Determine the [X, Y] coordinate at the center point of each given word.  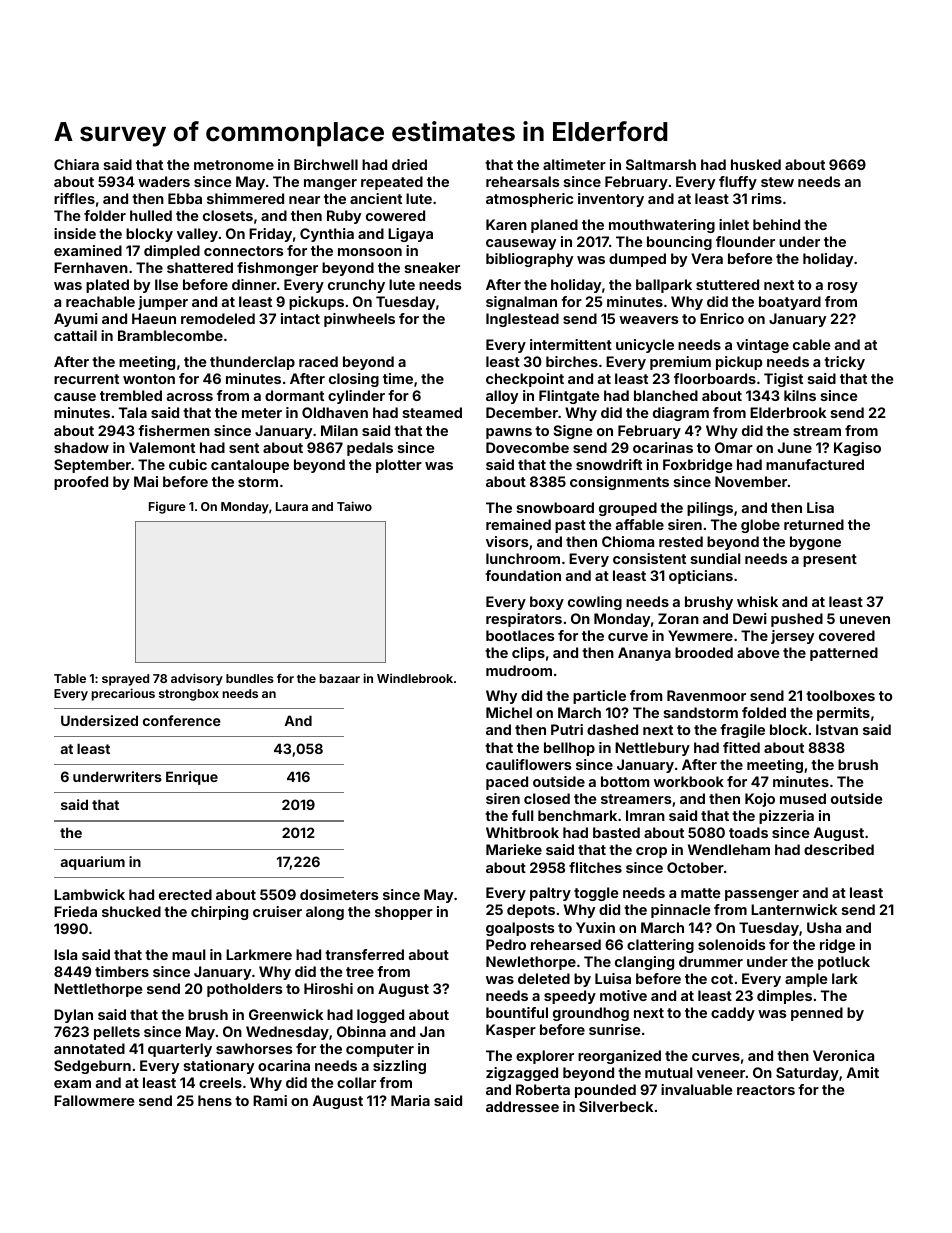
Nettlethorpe [98, 990]
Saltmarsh [661, 164]
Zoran [678, 618]
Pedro [506, 944]
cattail [75, 335]
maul [189, 954]
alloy [502, 397]
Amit [863, 1072]
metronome [234, 165]
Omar [734, 447]
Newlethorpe [531, 963]
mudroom [519, 670]
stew [777, 182]
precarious [123, 694]
